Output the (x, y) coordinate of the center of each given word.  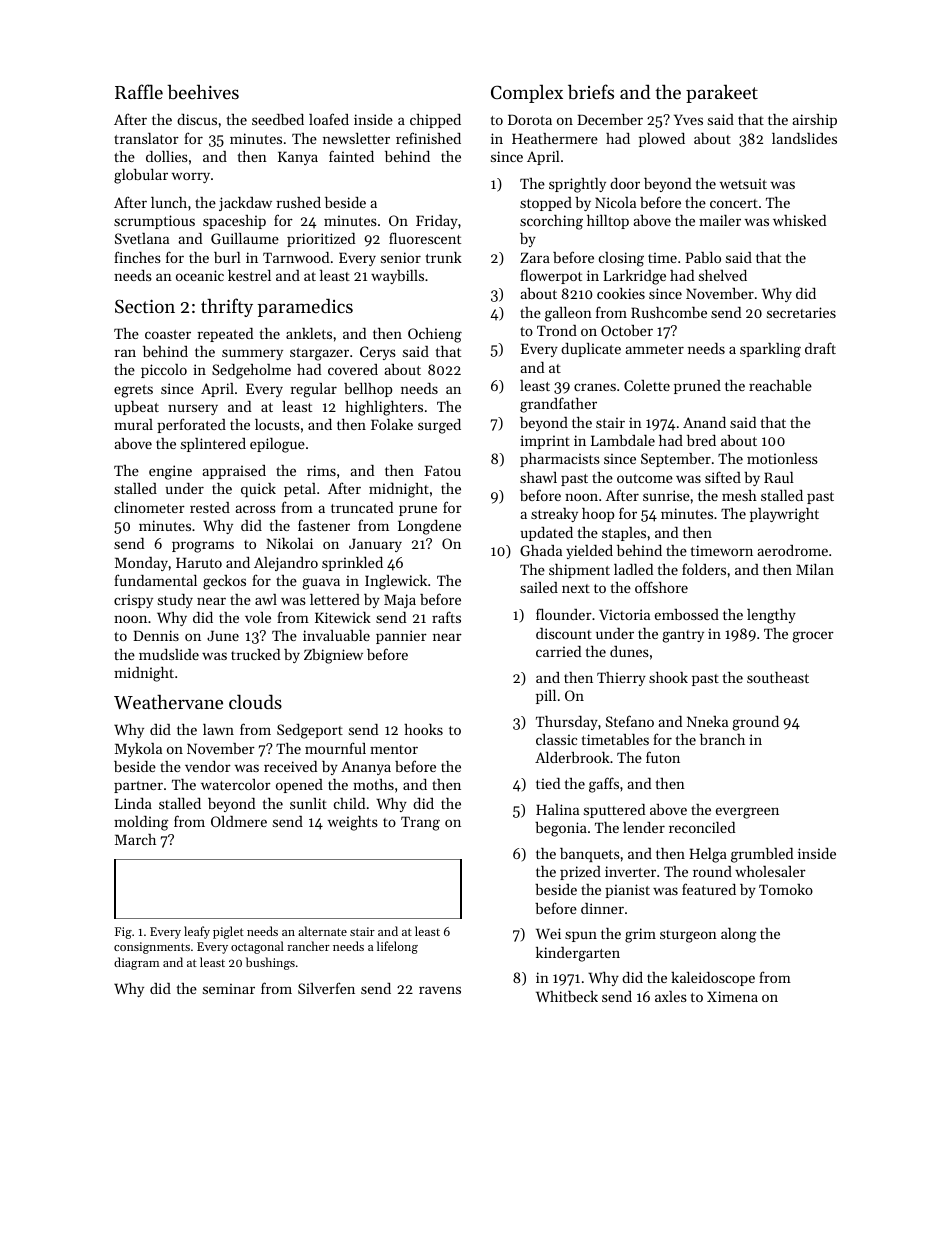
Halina (557, 809)
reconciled (702, 827)
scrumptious (154, 222)
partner (138, 787)
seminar (229, 988)
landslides (804, 138)
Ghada (541, 550)
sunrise (666, 495)
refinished (428, 138)
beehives (203, 92)
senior (401, 257)
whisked (799, 220)
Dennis (156, 635)
